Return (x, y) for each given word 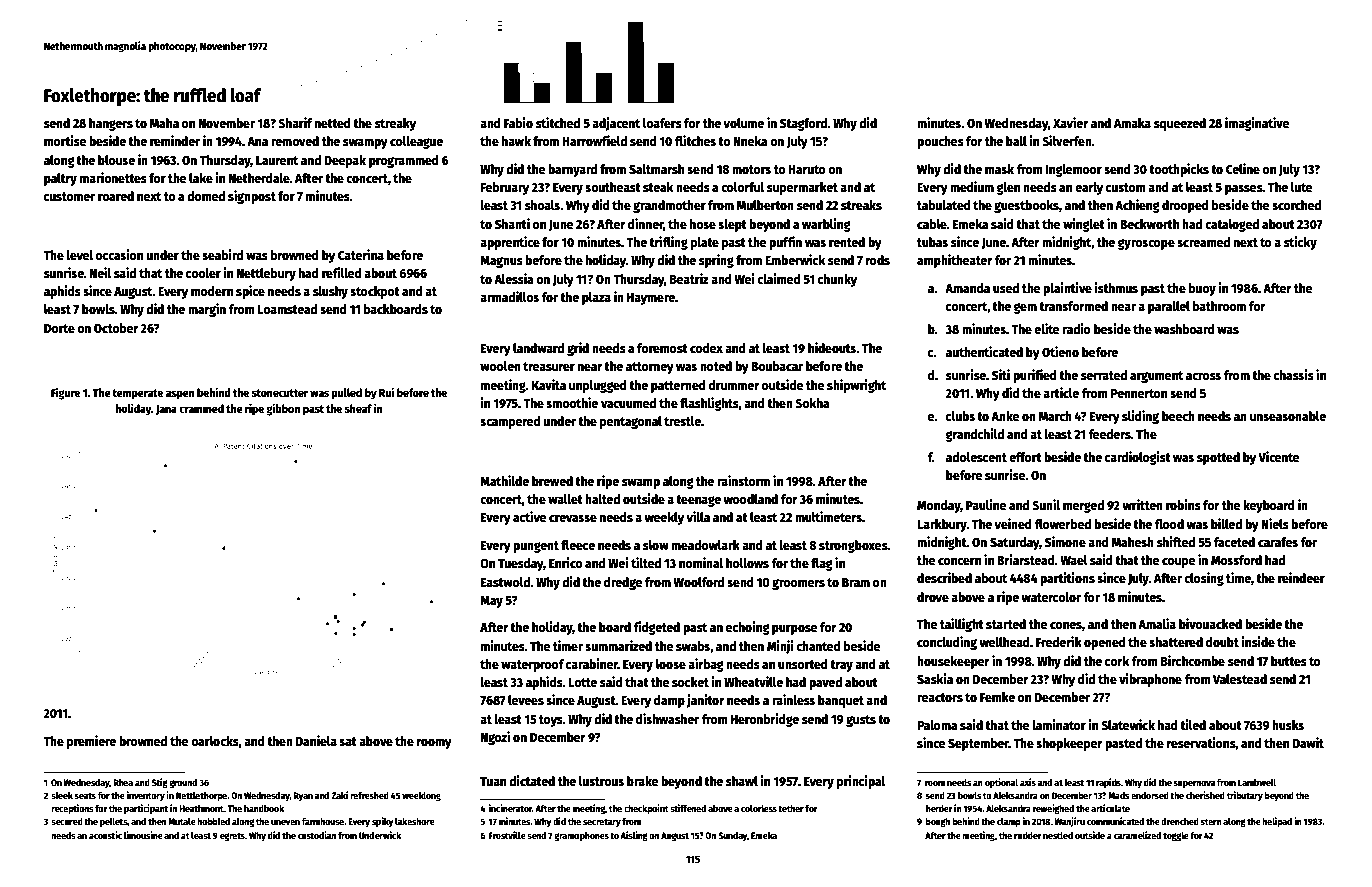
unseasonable (1288, 416)
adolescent (976, 457)
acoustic (105, 835)
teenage (698, 501)
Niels (1275, 523)
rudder (1027, 835)
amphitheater (955, 261)
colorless (759, 808)
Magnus (501, 261)
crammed (201, 408)
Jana (166, 410)
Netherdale (259, 178)
